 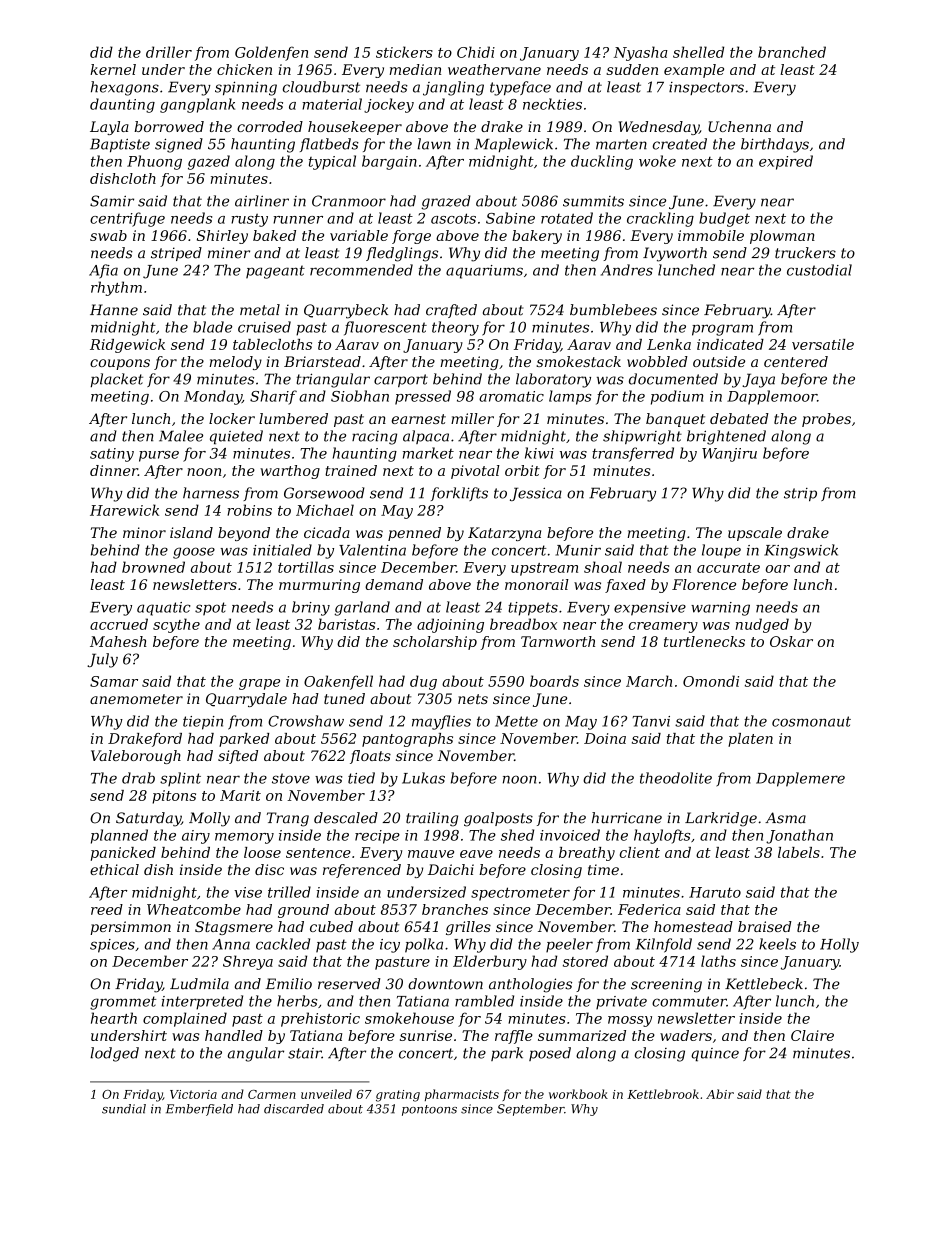 I want to click on Ludmila, so click(x=199, y=984).
